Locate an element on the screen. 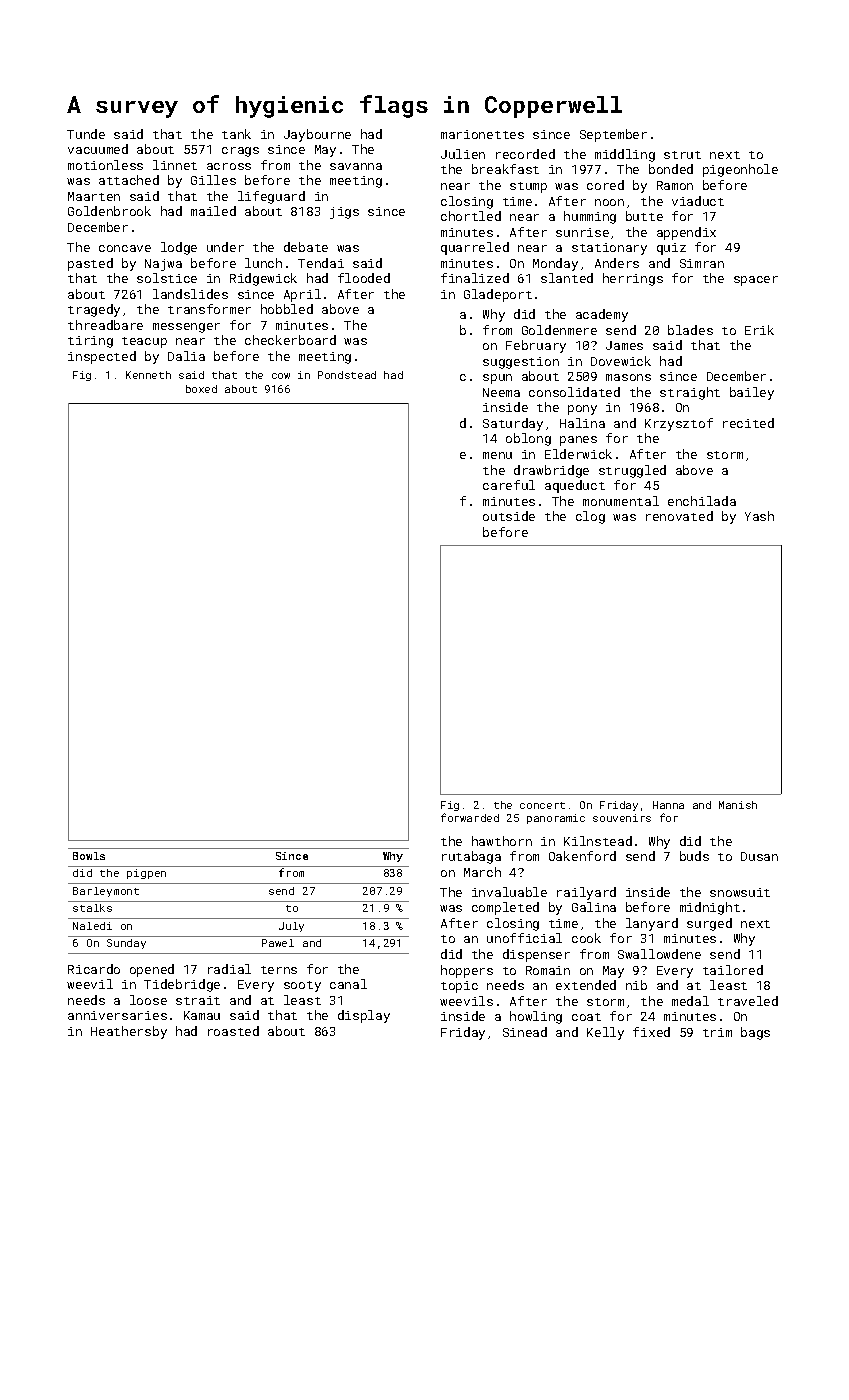 The image size is (849, 1400). tank is located at coordinates (236, 134).
